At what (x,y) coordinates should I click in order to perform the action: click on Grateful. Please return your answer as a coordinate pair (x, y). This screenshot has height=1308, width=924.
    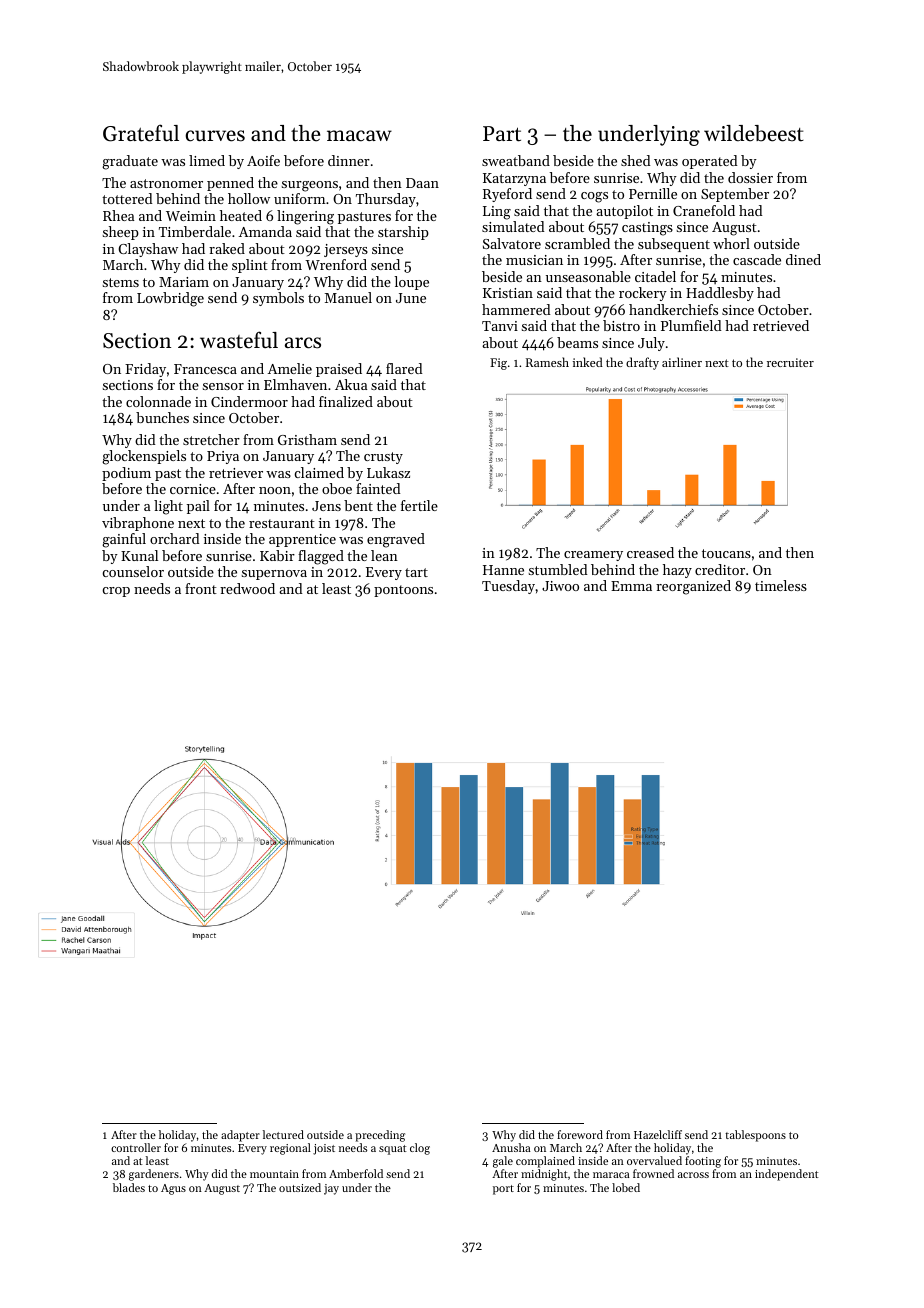
    Looking at the image, I should click on (141, 133).
